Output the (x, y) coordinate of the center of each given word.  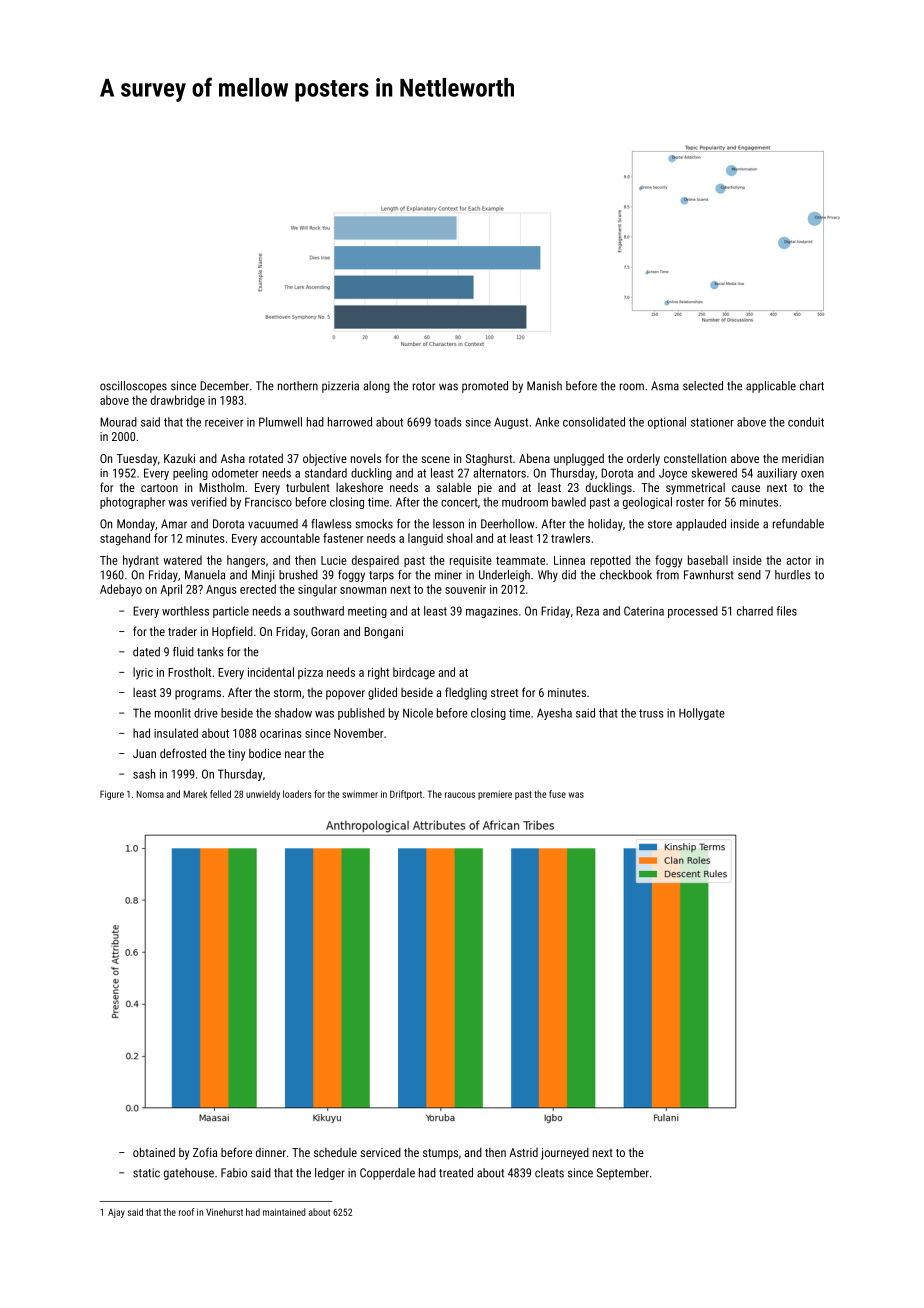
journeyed (565, 1154)
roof (186, 1212)
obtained (154, 1152)
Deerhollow (508, 524)
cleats (549, 1173)
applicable (771, 387)
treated (456, 1173)
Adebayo (121, 590)
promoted (485, 387)
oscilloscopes (133, 387)
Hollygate (702, 714)
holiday (605, 525)
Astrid (523, 1152)
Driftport (406, 795)
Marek (195, 794)
